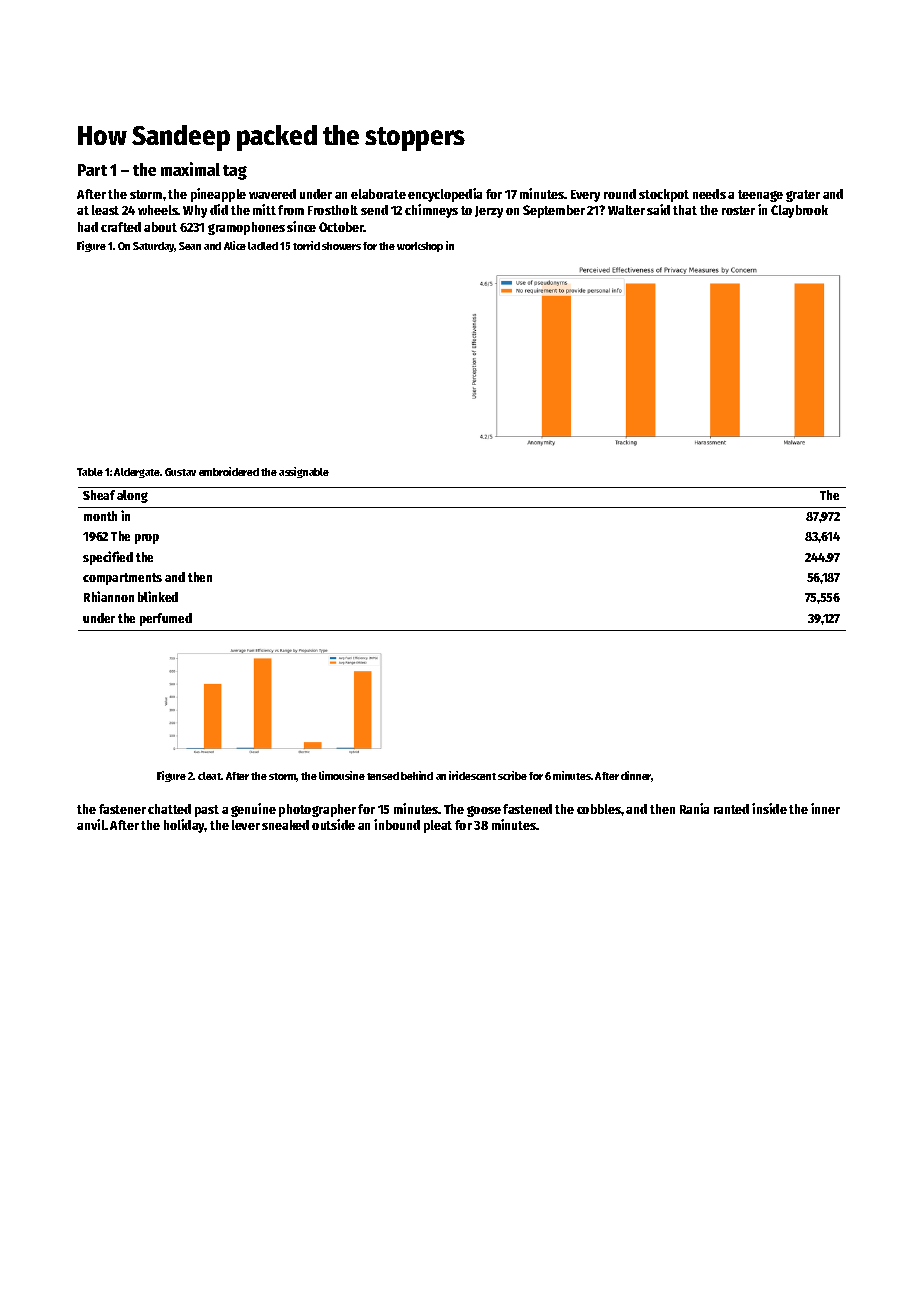 This screenshot has height=1314, width=924. Describe the element at coordinates (512, 775) in the screenshot. I see `scribe` at that location.
